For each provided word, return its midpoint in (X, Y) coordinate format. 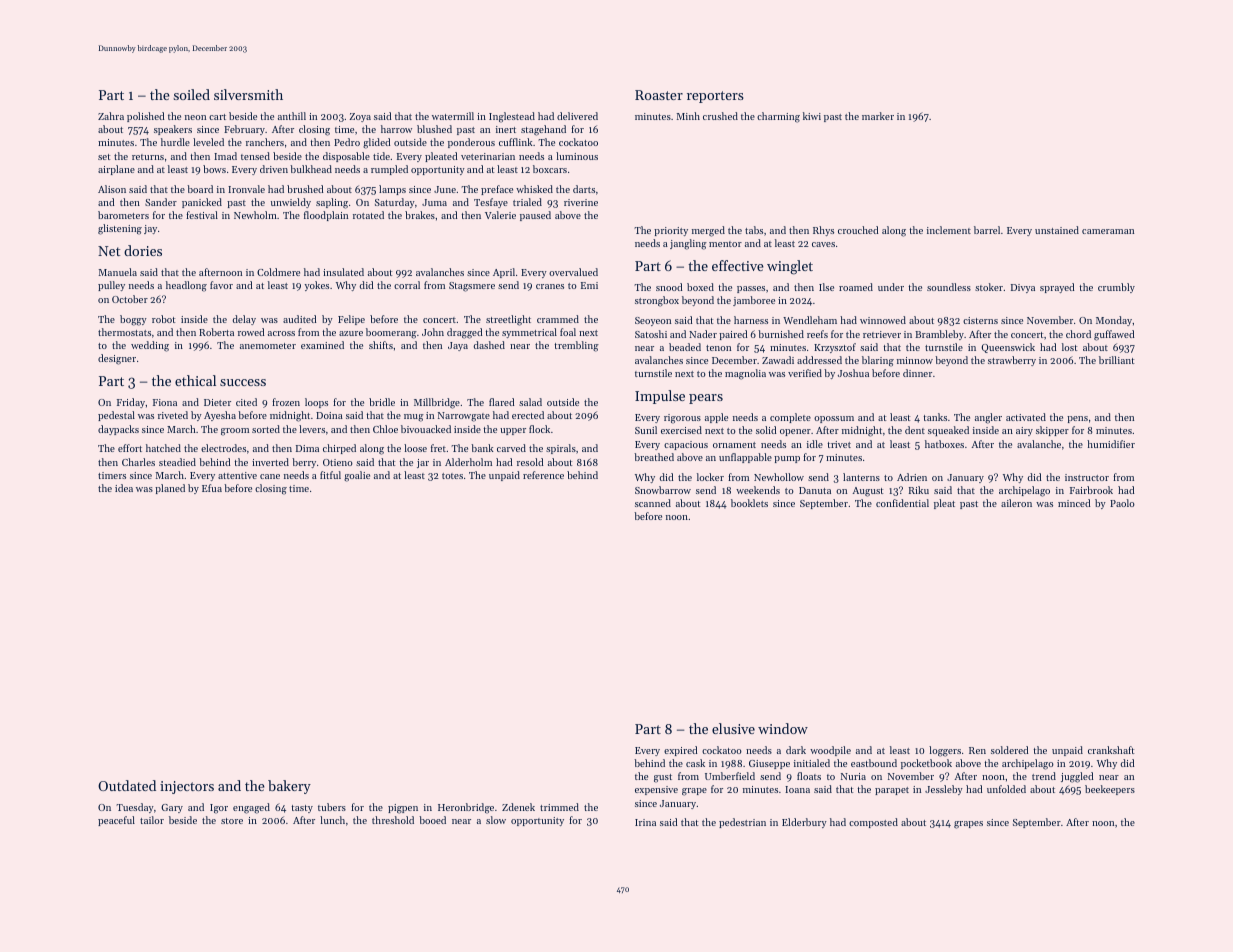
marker (878, 116)
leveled (208, 142)
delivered (577, 116)
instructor (1087, 477)
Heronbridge (466, 808)
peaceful (116, 821)
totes (452, 476)
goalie (357, 476)
